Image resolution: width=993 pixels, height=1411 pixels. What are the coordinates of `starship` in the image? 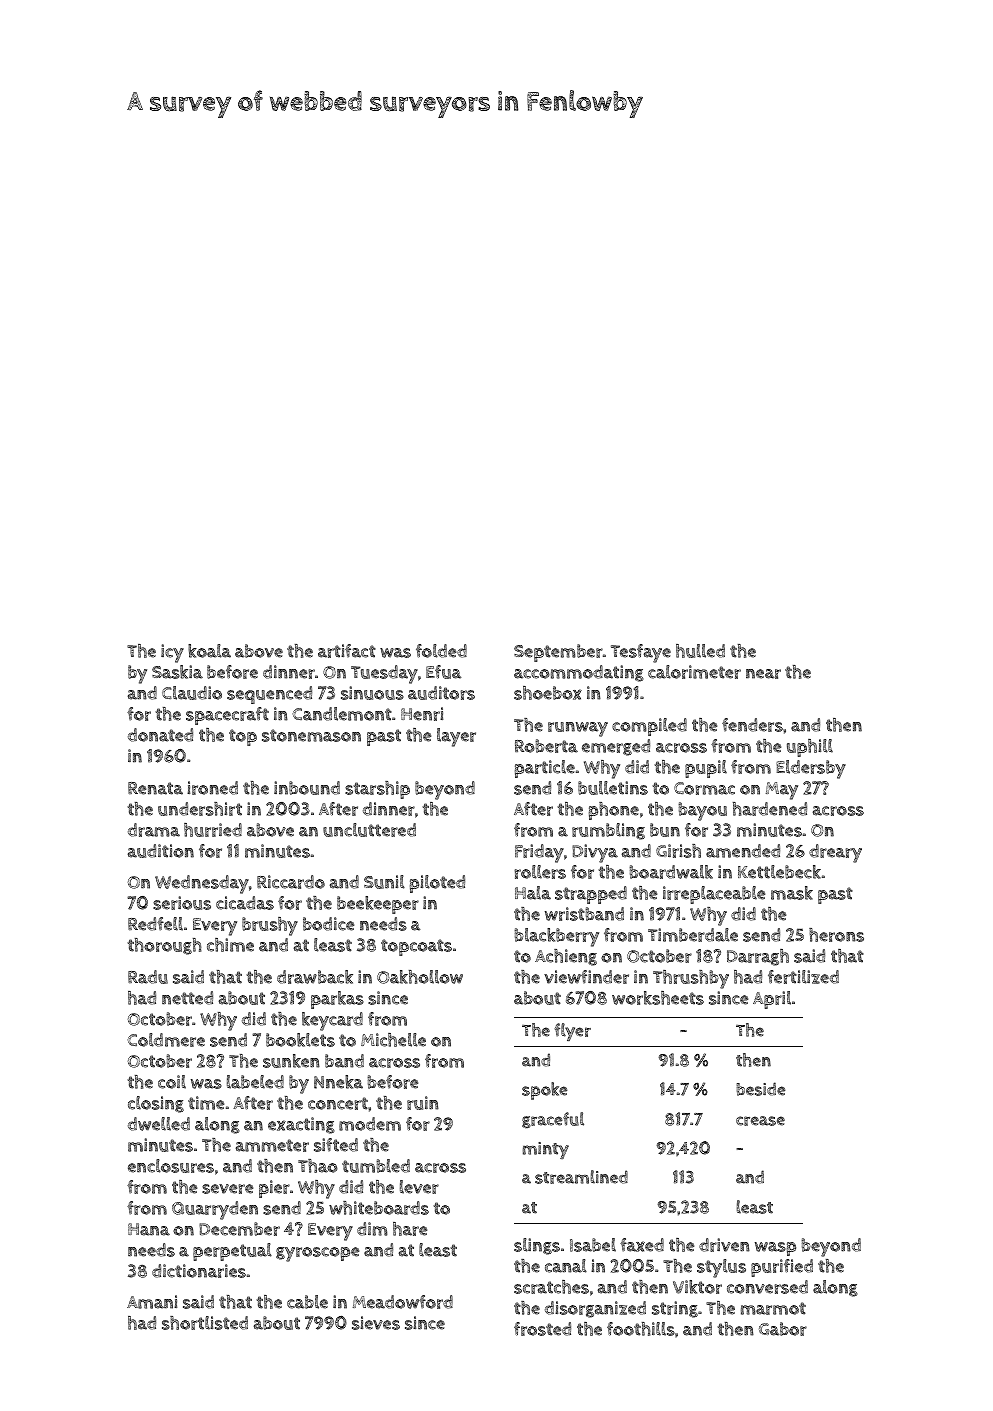 It's located at (377, 790).
